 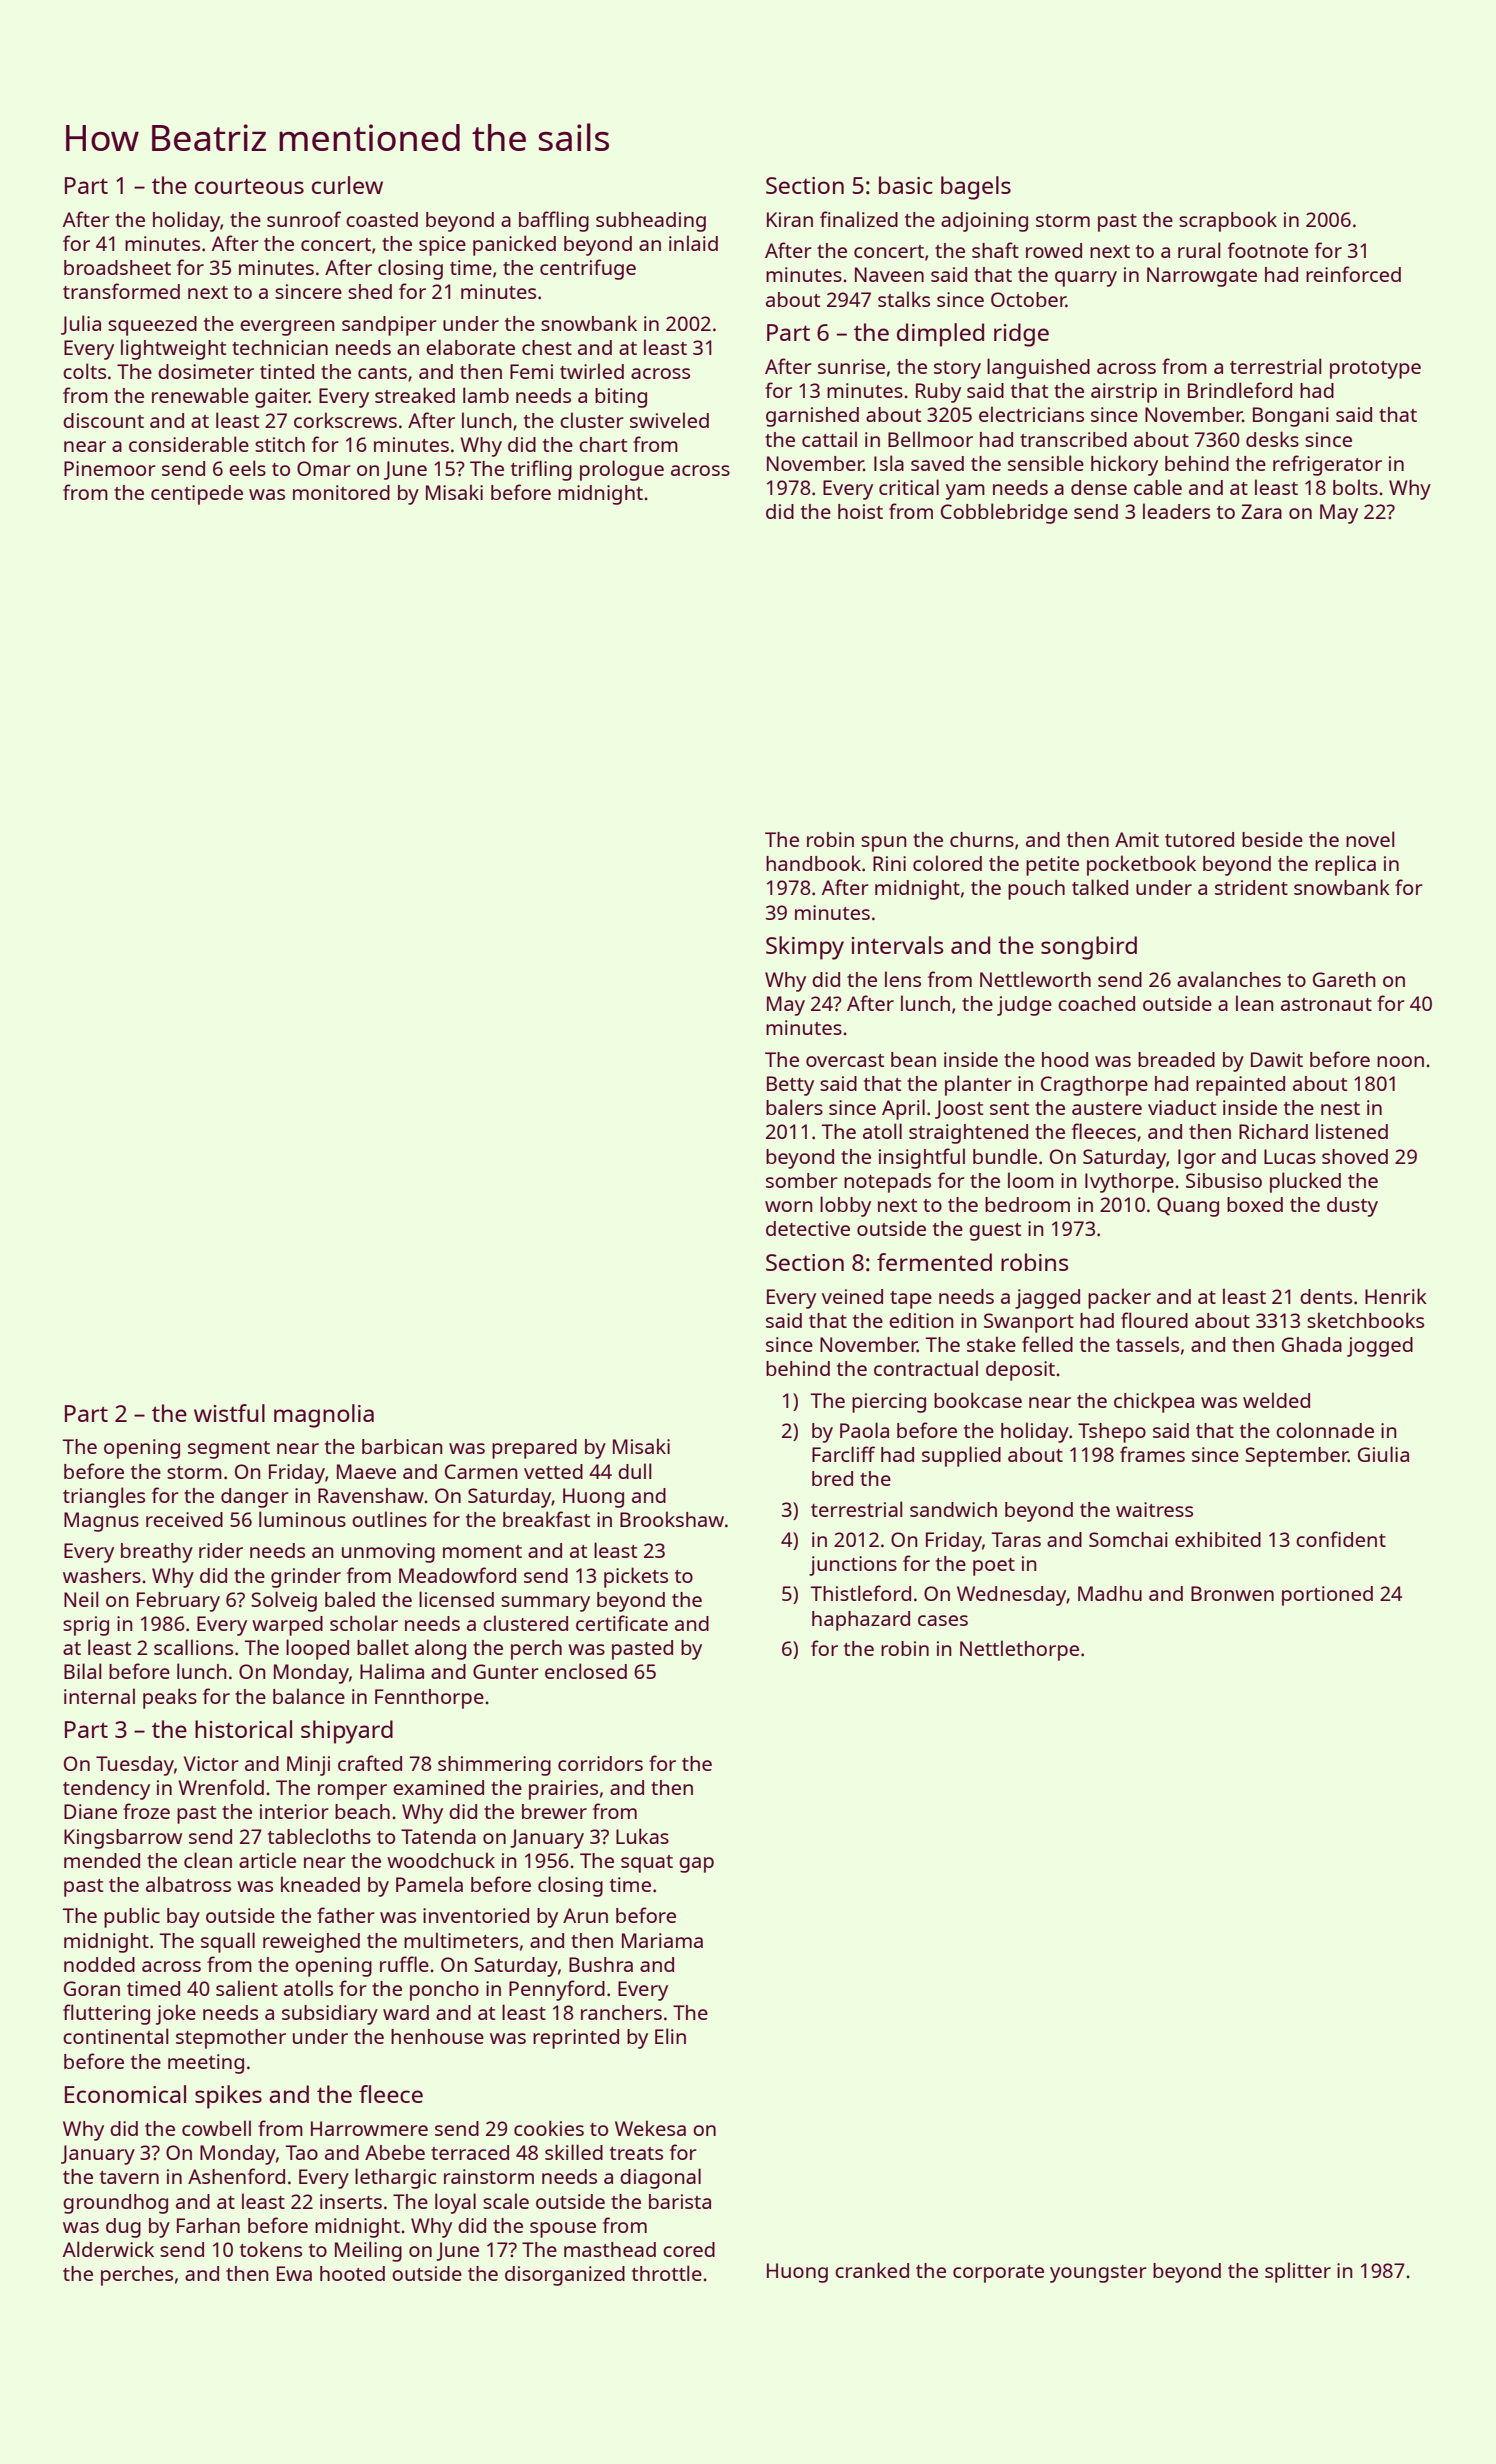 I want to click on spun, so click(x=884, y=844).
